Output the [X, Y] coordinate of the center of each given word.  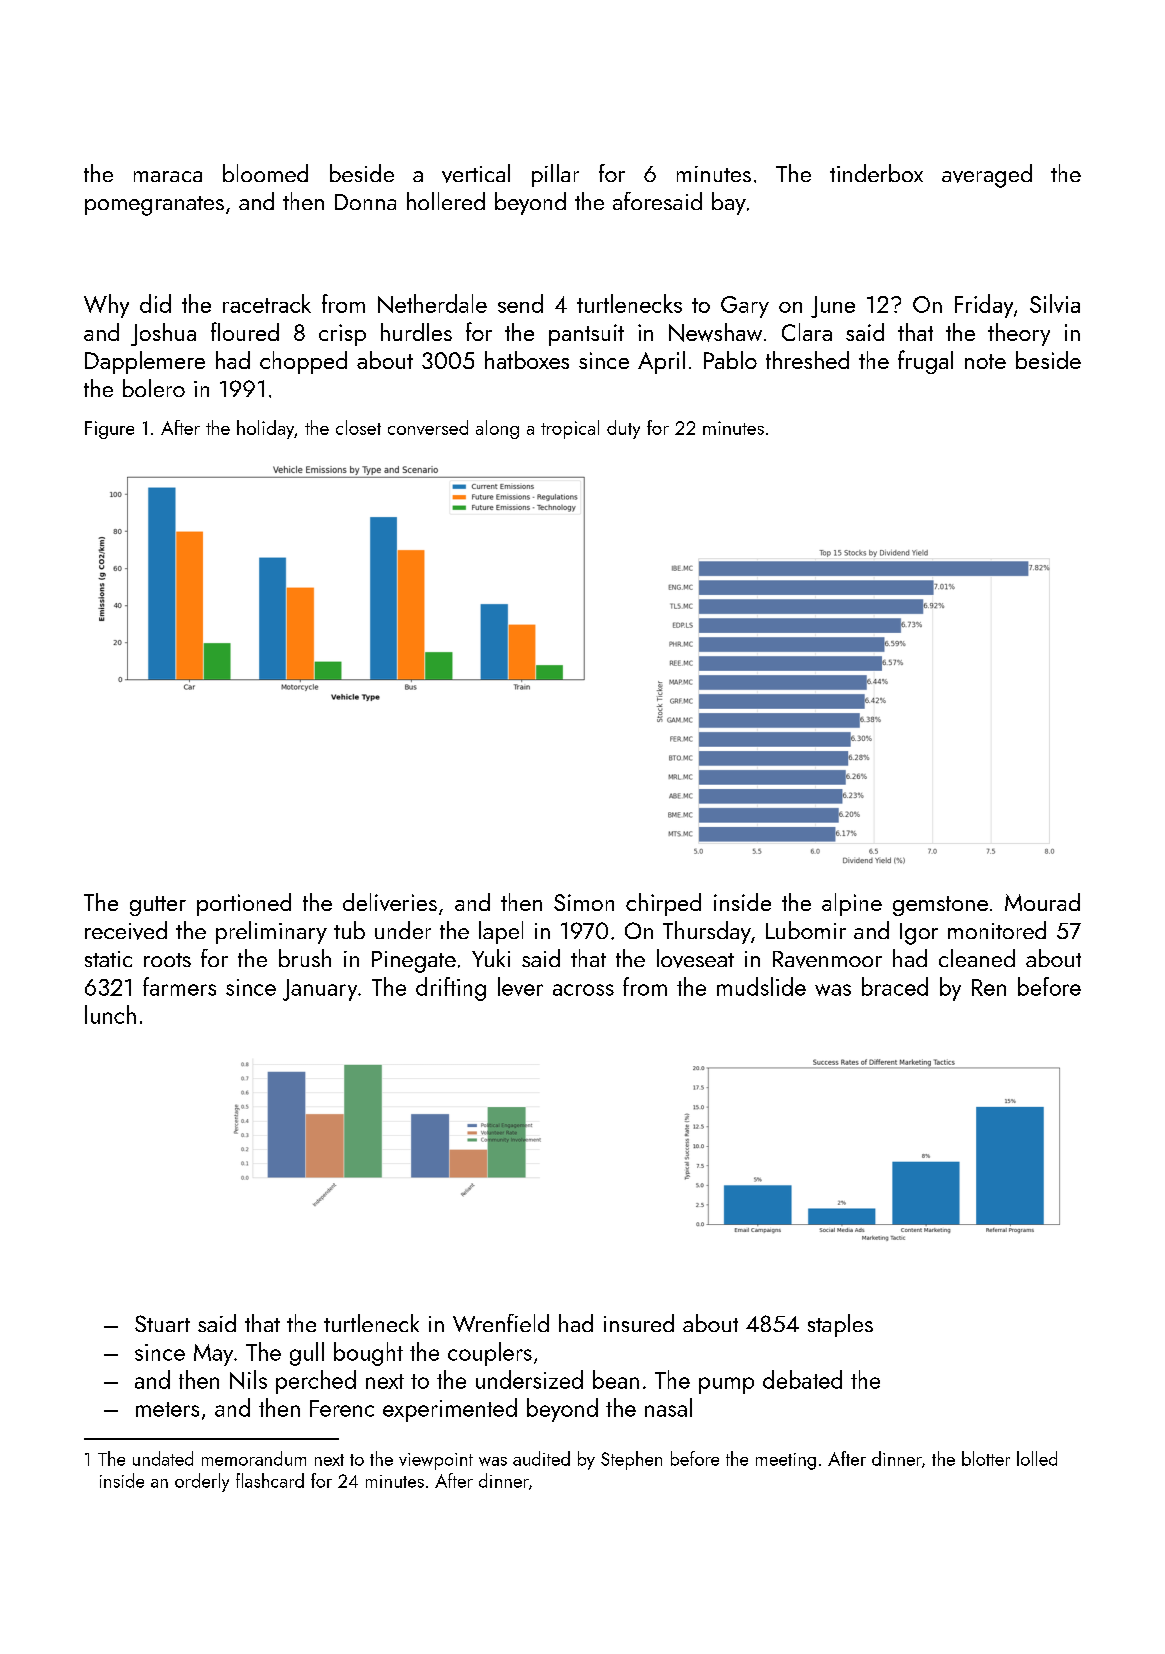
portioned [244, 904]
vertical [476, 173]
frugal [925, 362]
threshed [807, 360]
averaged [987, 176]
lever [520, 986]
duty [623, 429]
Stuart [162, 1323]
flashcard [270, 1480]
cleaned [977, 958]
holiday [265, 429]
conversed [428, 427]
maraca [168, 176]
